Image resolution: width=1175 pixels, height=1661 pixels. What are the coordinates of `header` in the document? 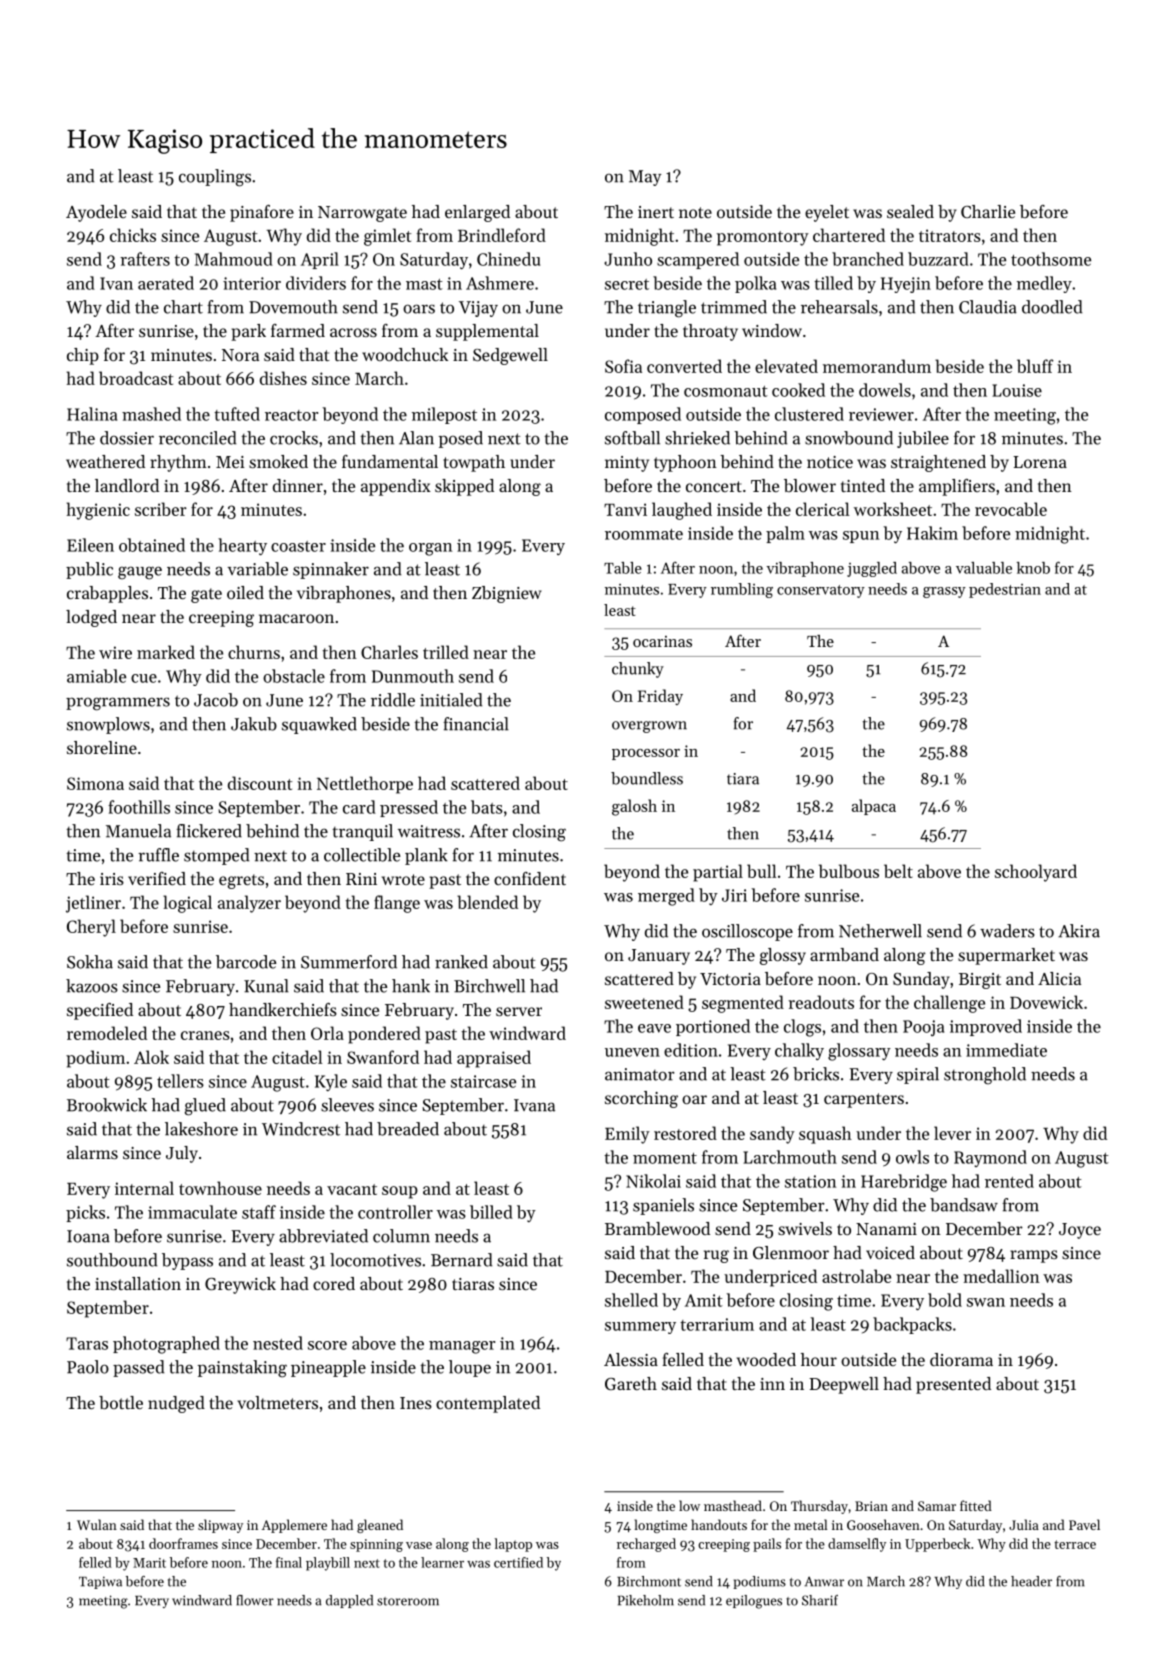 It's located at (1031, 1581).
